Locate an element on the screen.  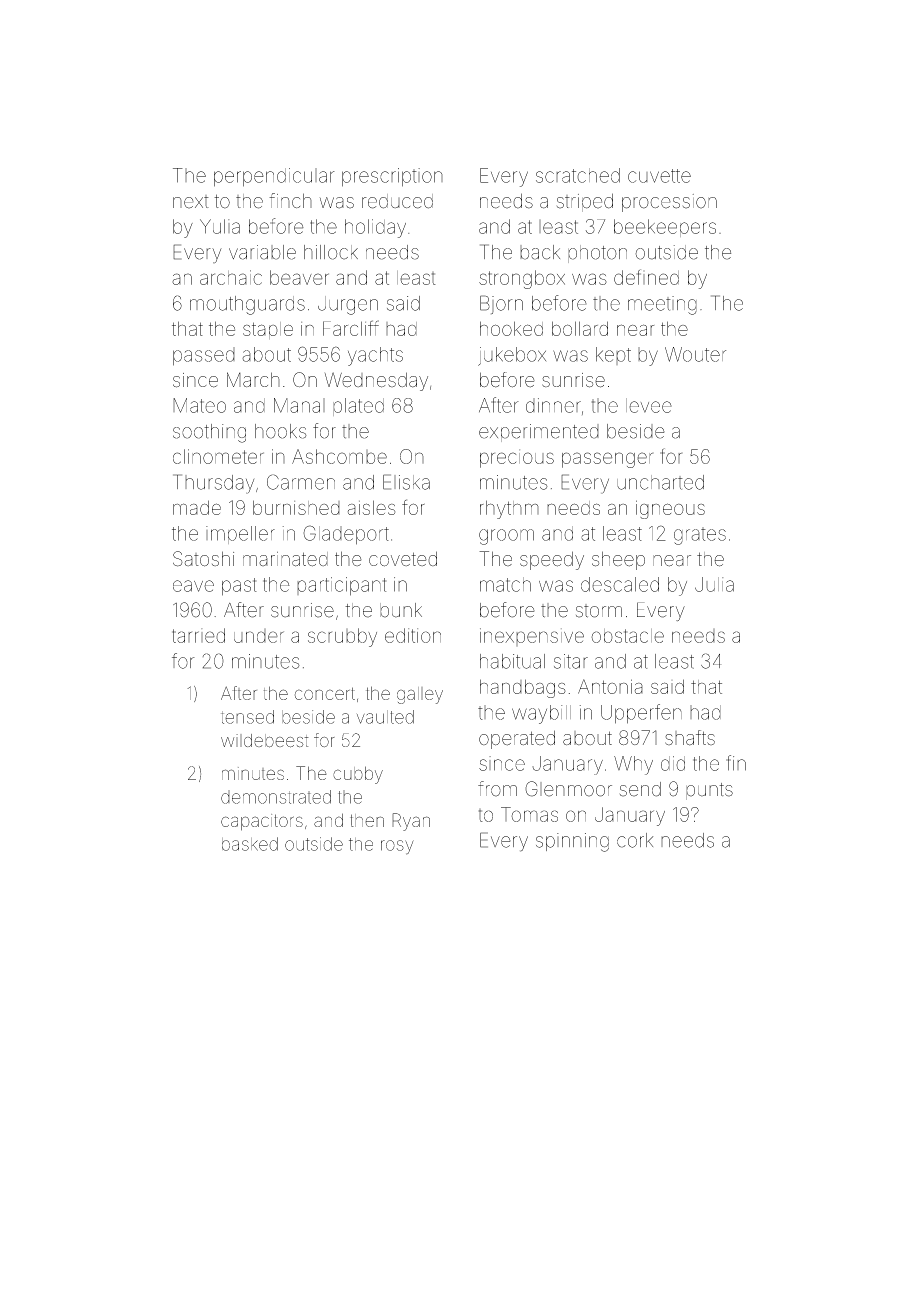
holiday is located at coordinates (375, 228).
